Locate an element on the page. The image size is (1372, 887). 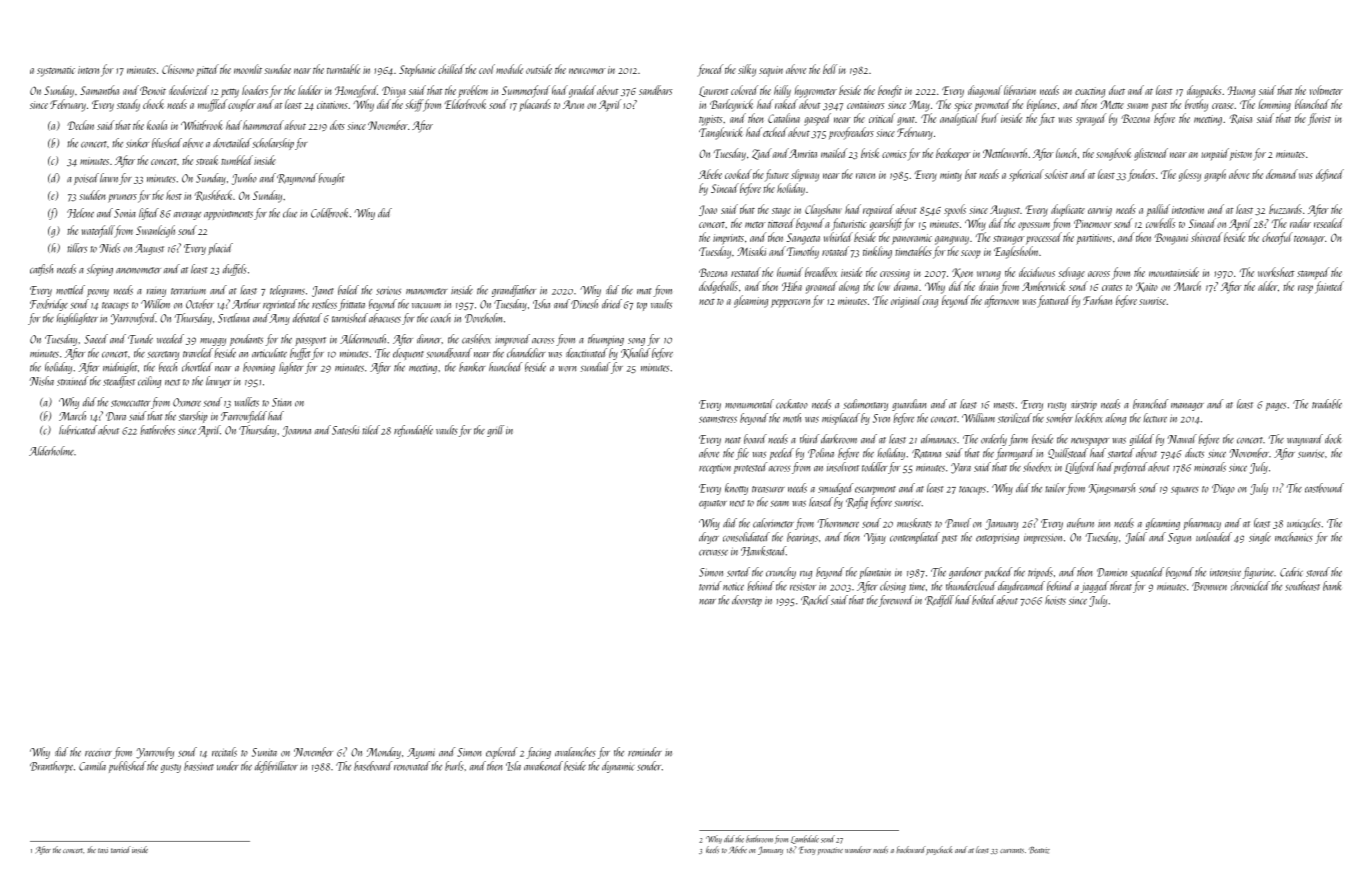
October is located at coordinates (200, 304).
